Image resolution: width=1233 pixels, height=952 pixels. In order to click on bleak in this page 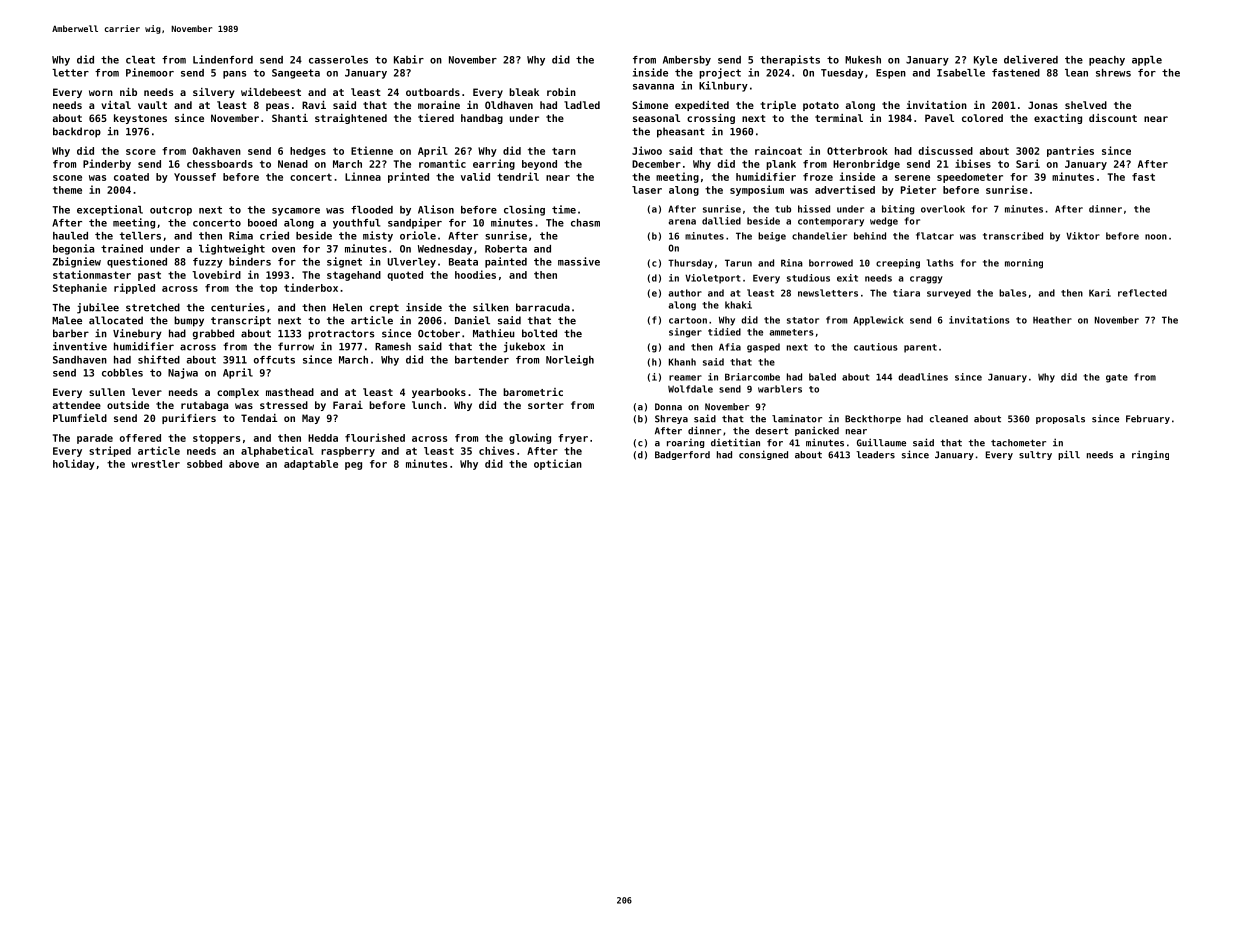, I will do `click(524, 92)`.
